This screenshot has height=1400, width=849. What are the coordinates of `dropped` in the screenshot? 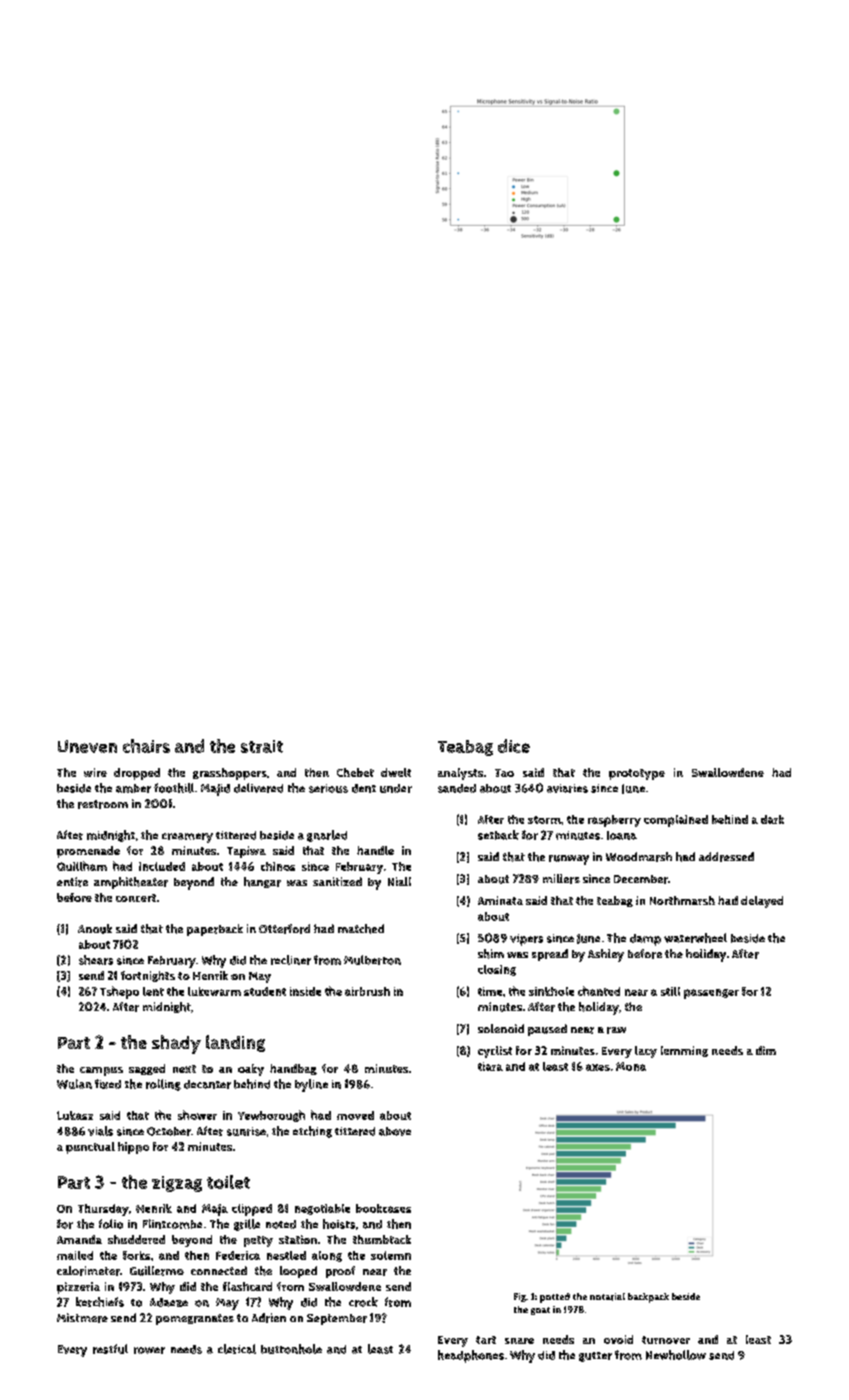 It's located at (137, 774).
